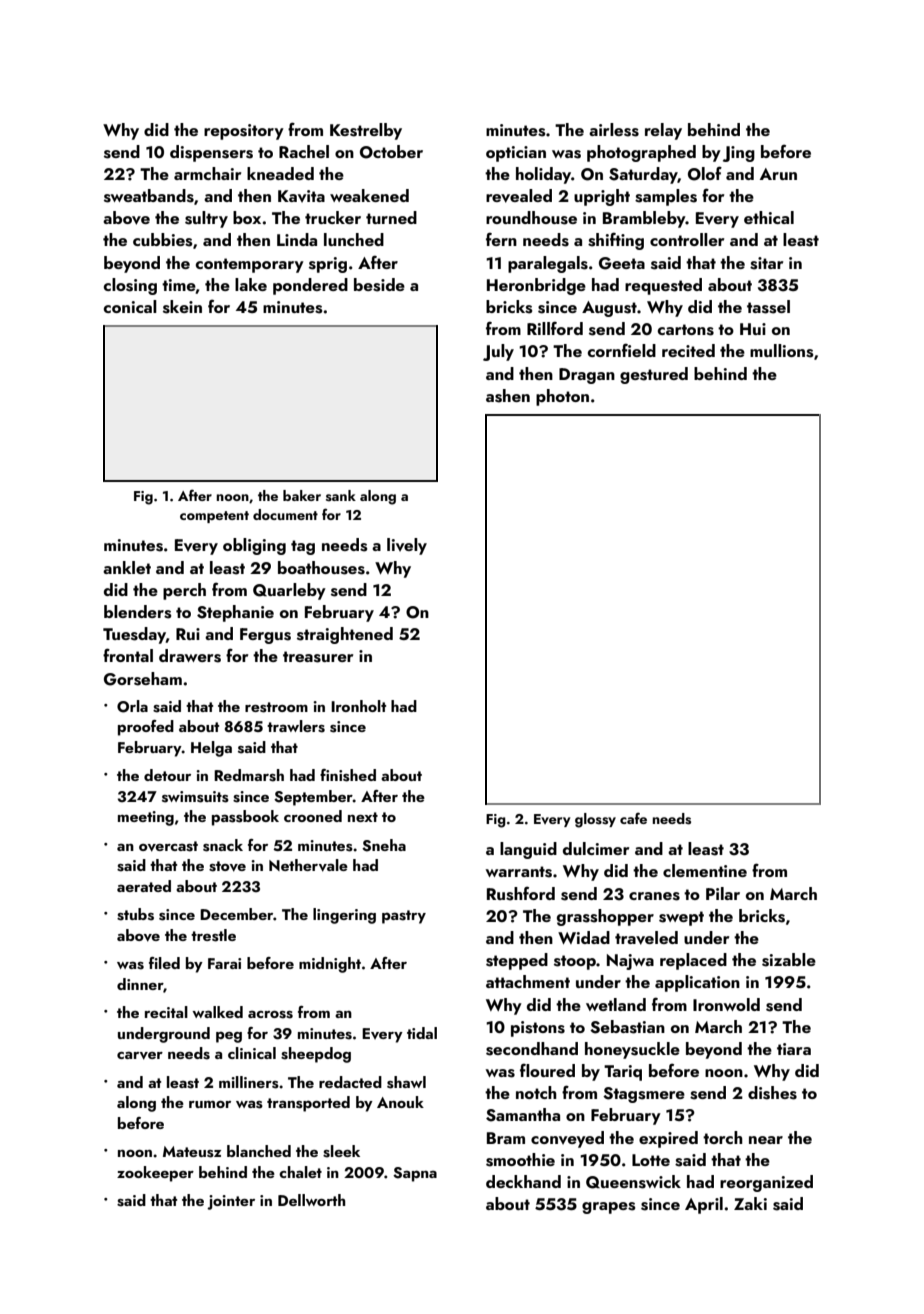 Image resolution: width=924 pixels, height=1314 pixels. What do you see at coordinates (224, 963) in the document?
I see `Farai` at bounding box center [224, 963].
